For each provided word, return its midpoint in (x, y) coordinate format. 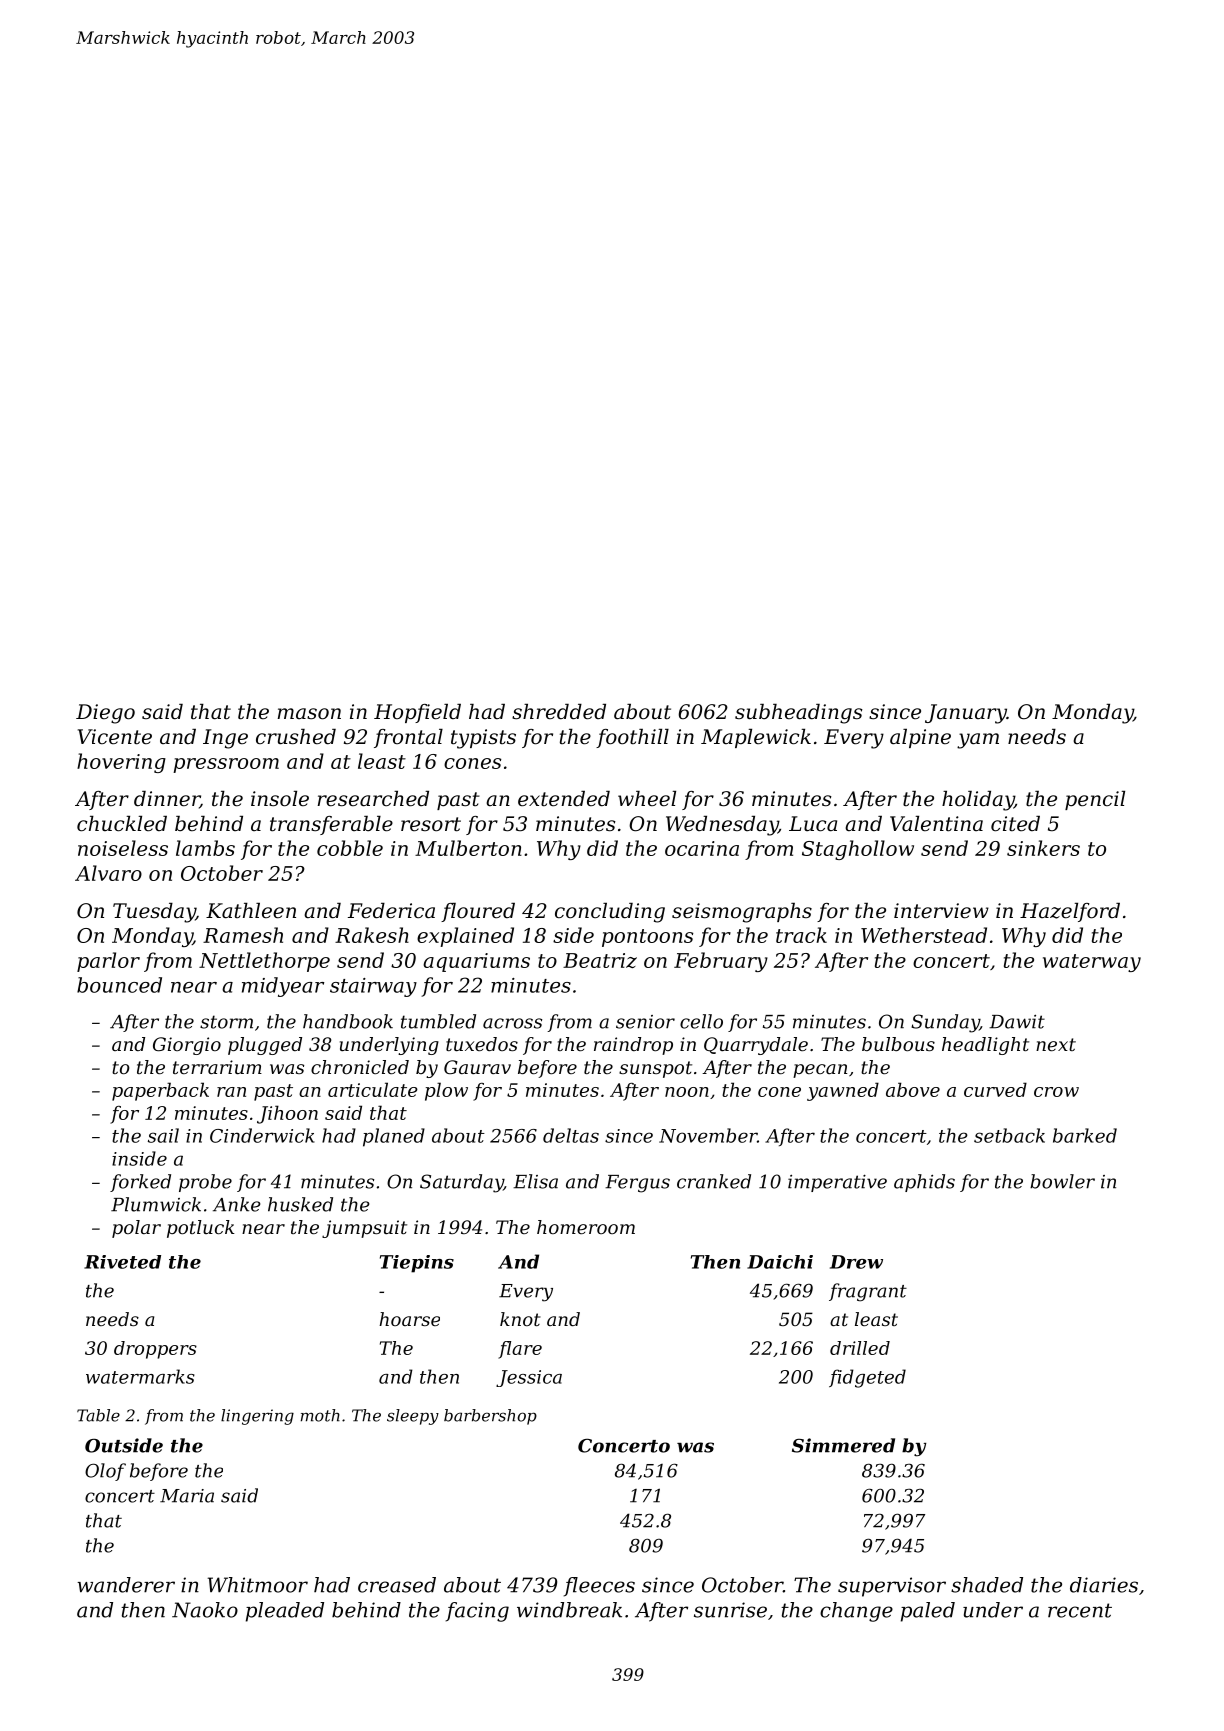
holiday (978, 801)
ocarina (702, 848)
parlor (108, 962)
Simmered (843, 1445)
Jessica (529, 1378)
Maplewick (756, 738)
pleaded (285, 1612)
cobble (350, 848)
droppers (155, 1350)
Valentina (936, 824)
